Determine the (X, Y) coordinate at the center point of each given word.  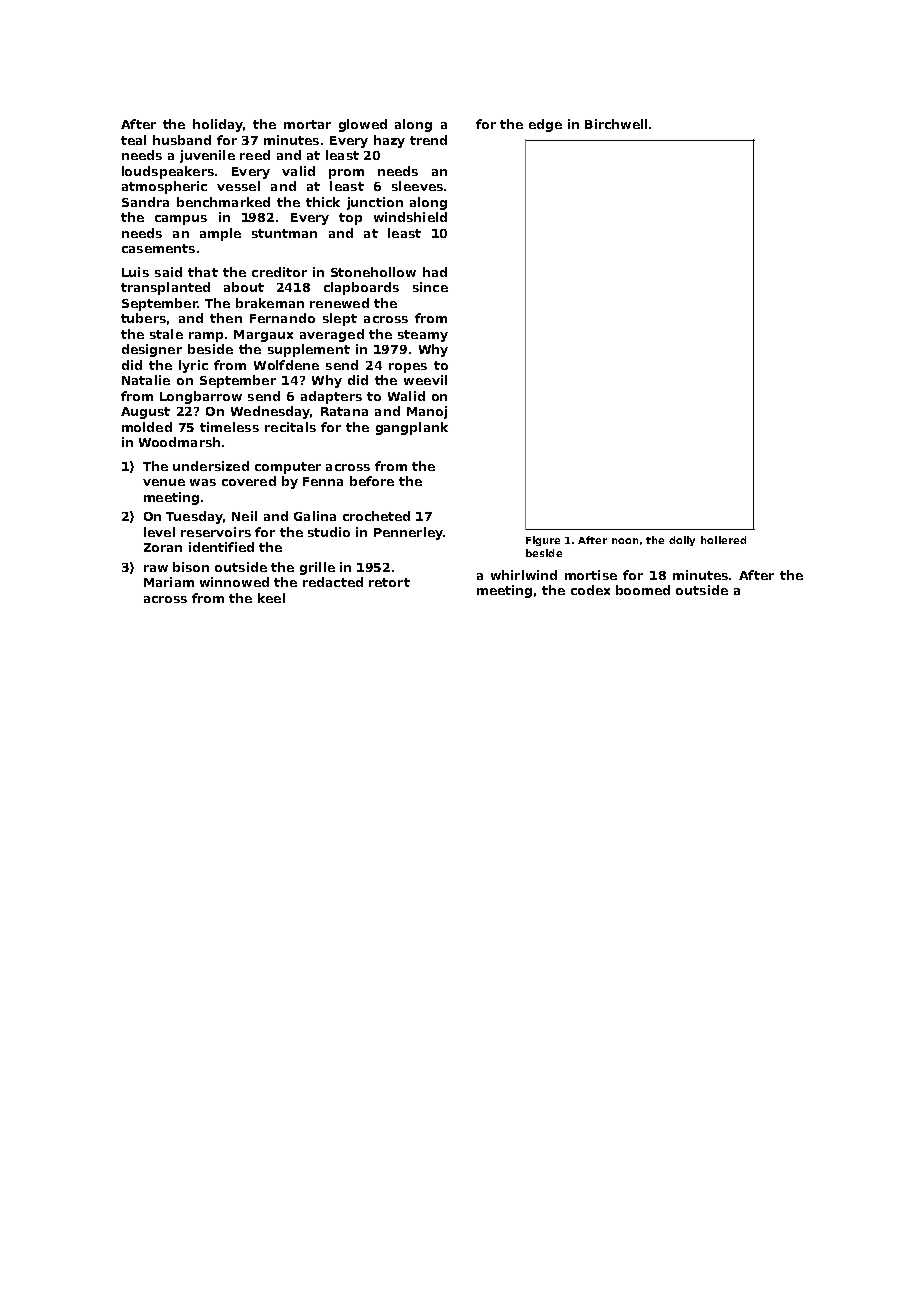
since (430, 287)
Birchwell (616, 124)
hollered (723, 540)
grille (317, 568)
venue (164, 482)
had (435, 272)
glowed (363, 125)
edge (545, 125)
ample (220, 234)
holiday (218, 125)
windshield (410, 217)
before (372, 481)
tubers (143, 318)
